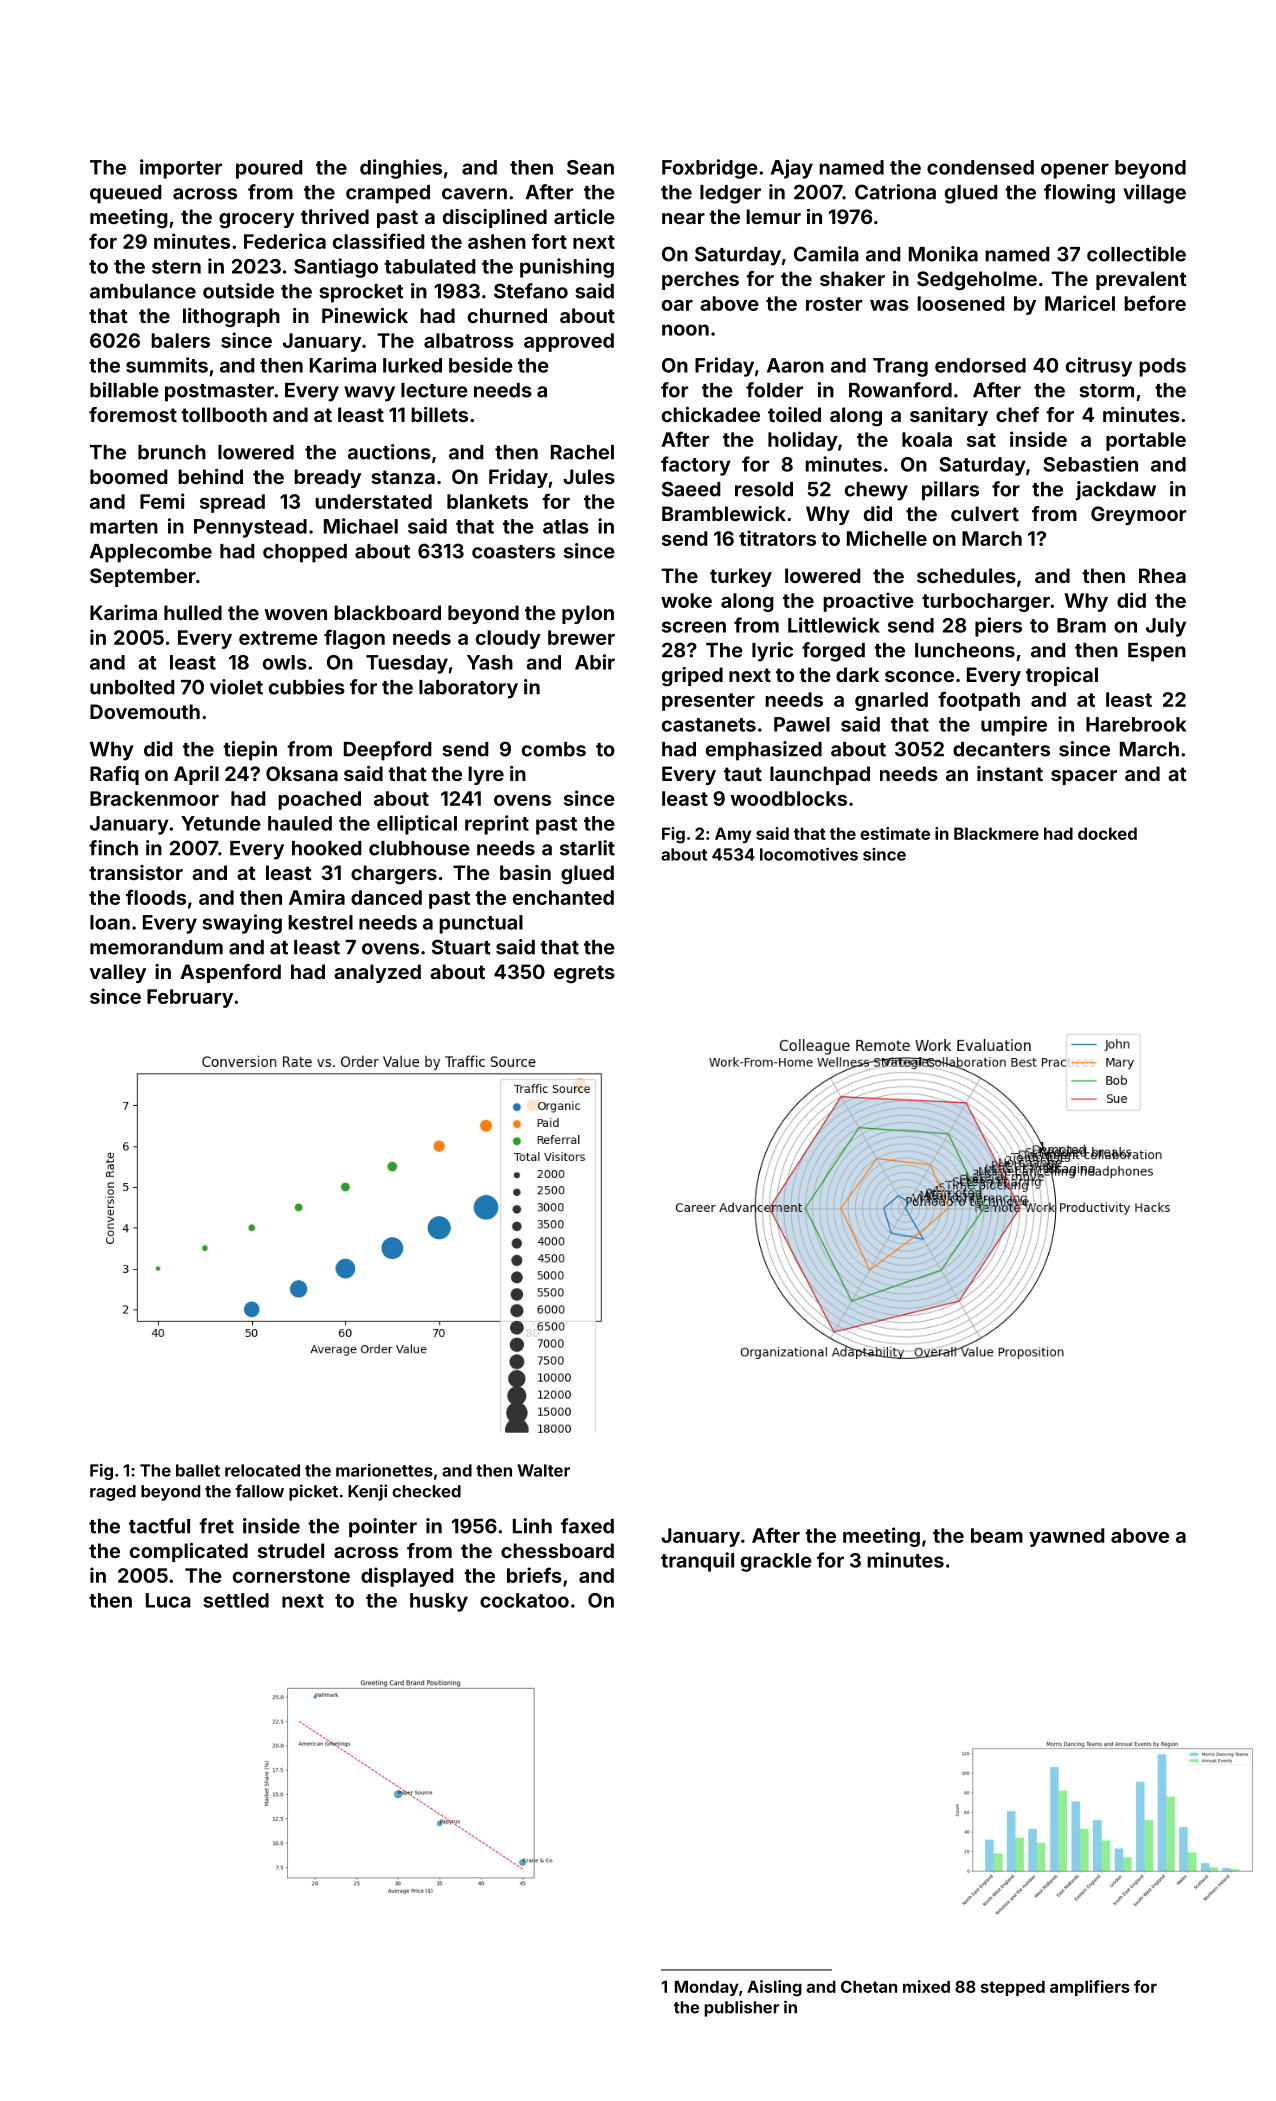 The width and height of the document is (1276, 2101). What do you see at coordinates (168, 1600) in the document?
I see `Luca` at bounding box center [168, 1600].
